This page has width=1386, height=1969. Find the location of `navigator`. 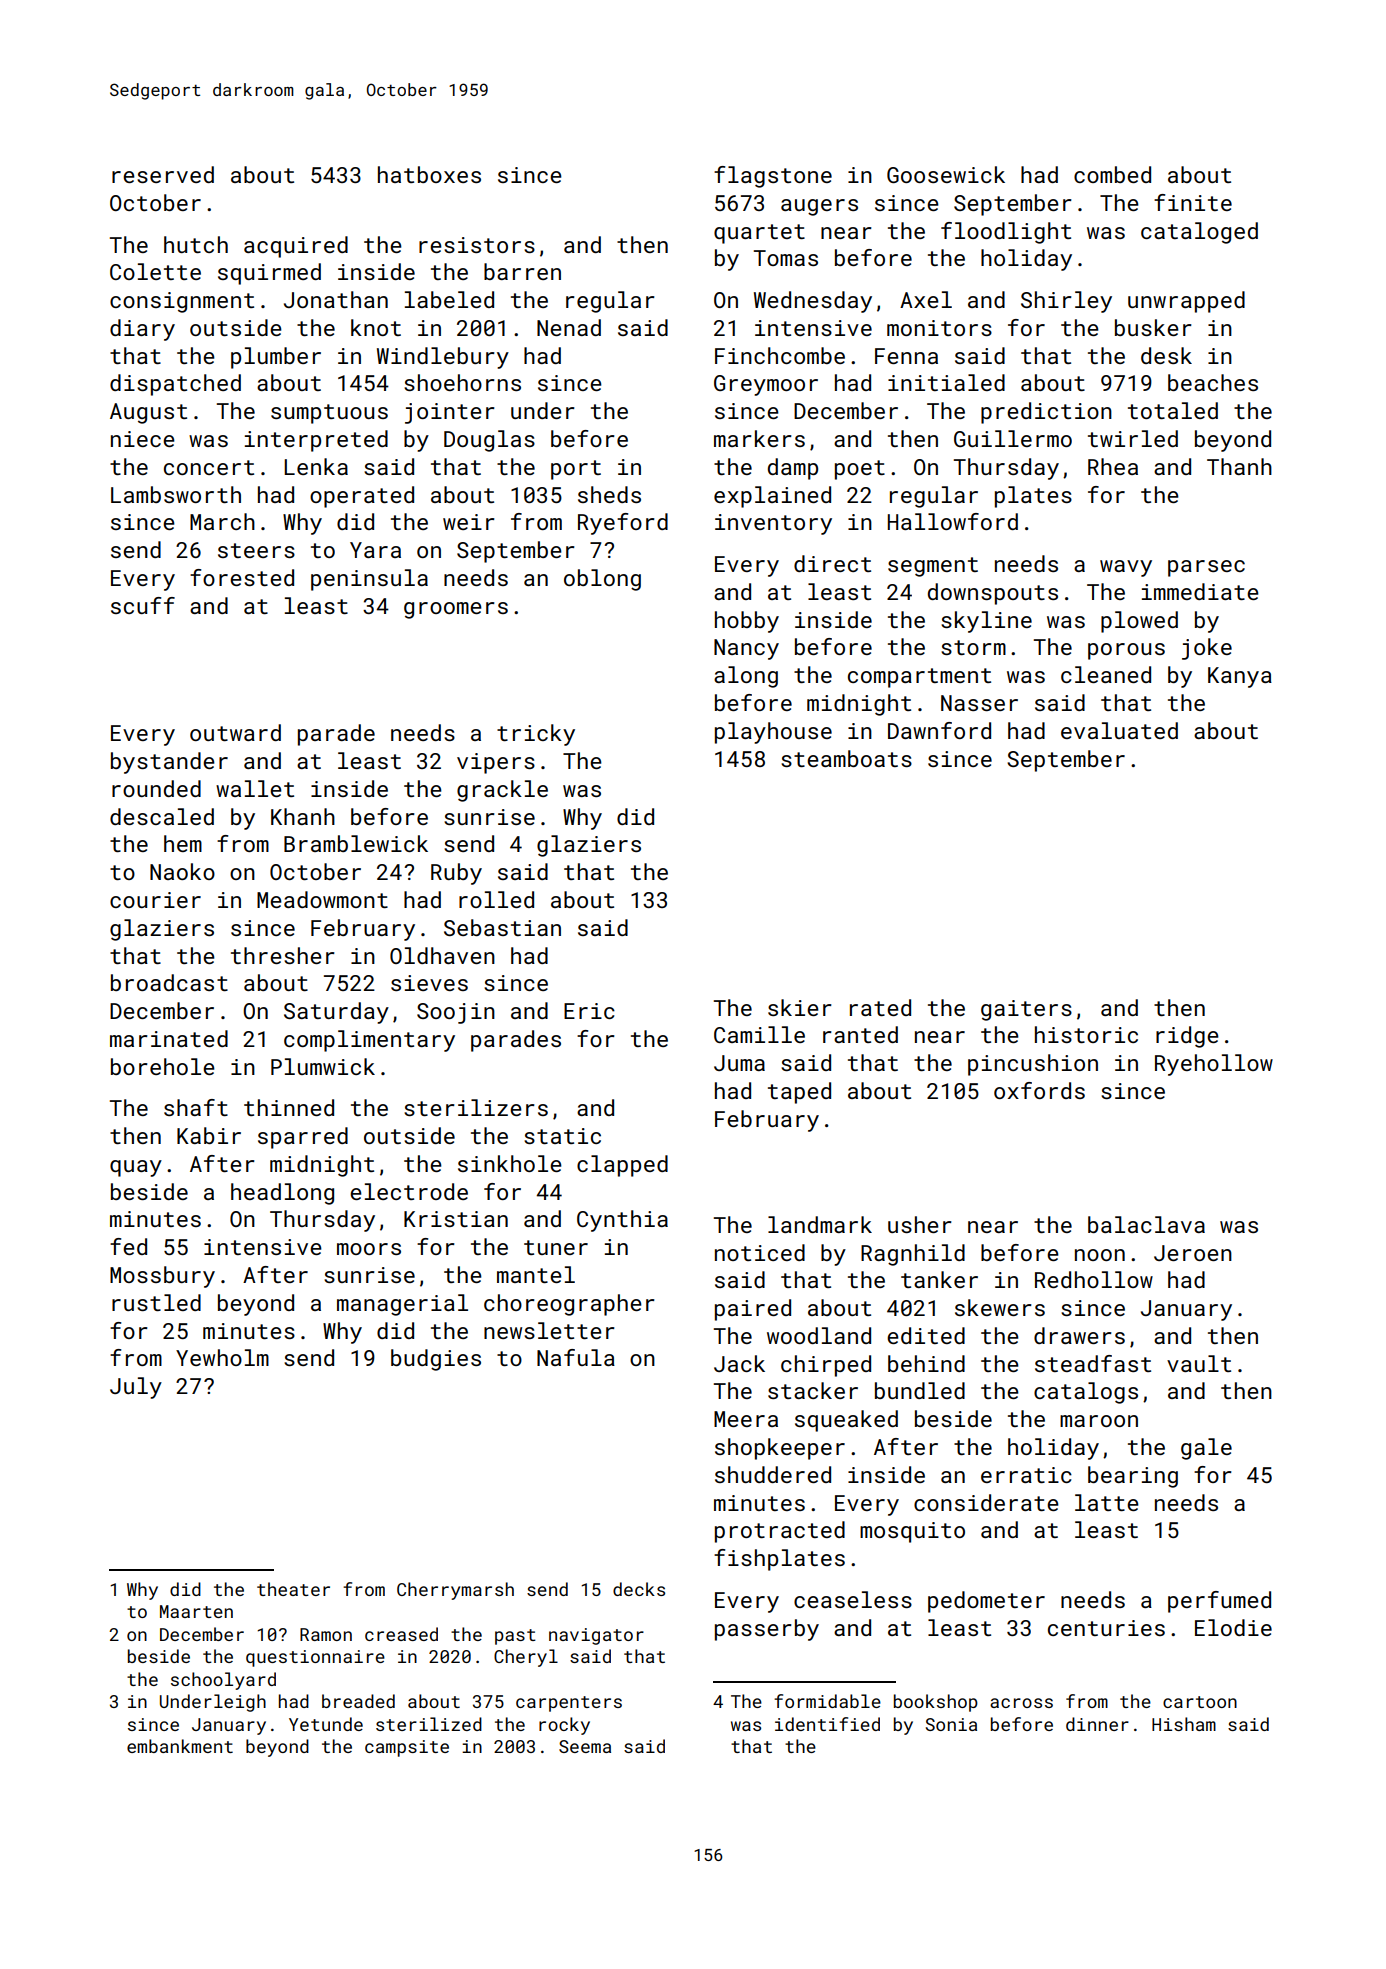

navigator is located at coordinates (596, 1636).
